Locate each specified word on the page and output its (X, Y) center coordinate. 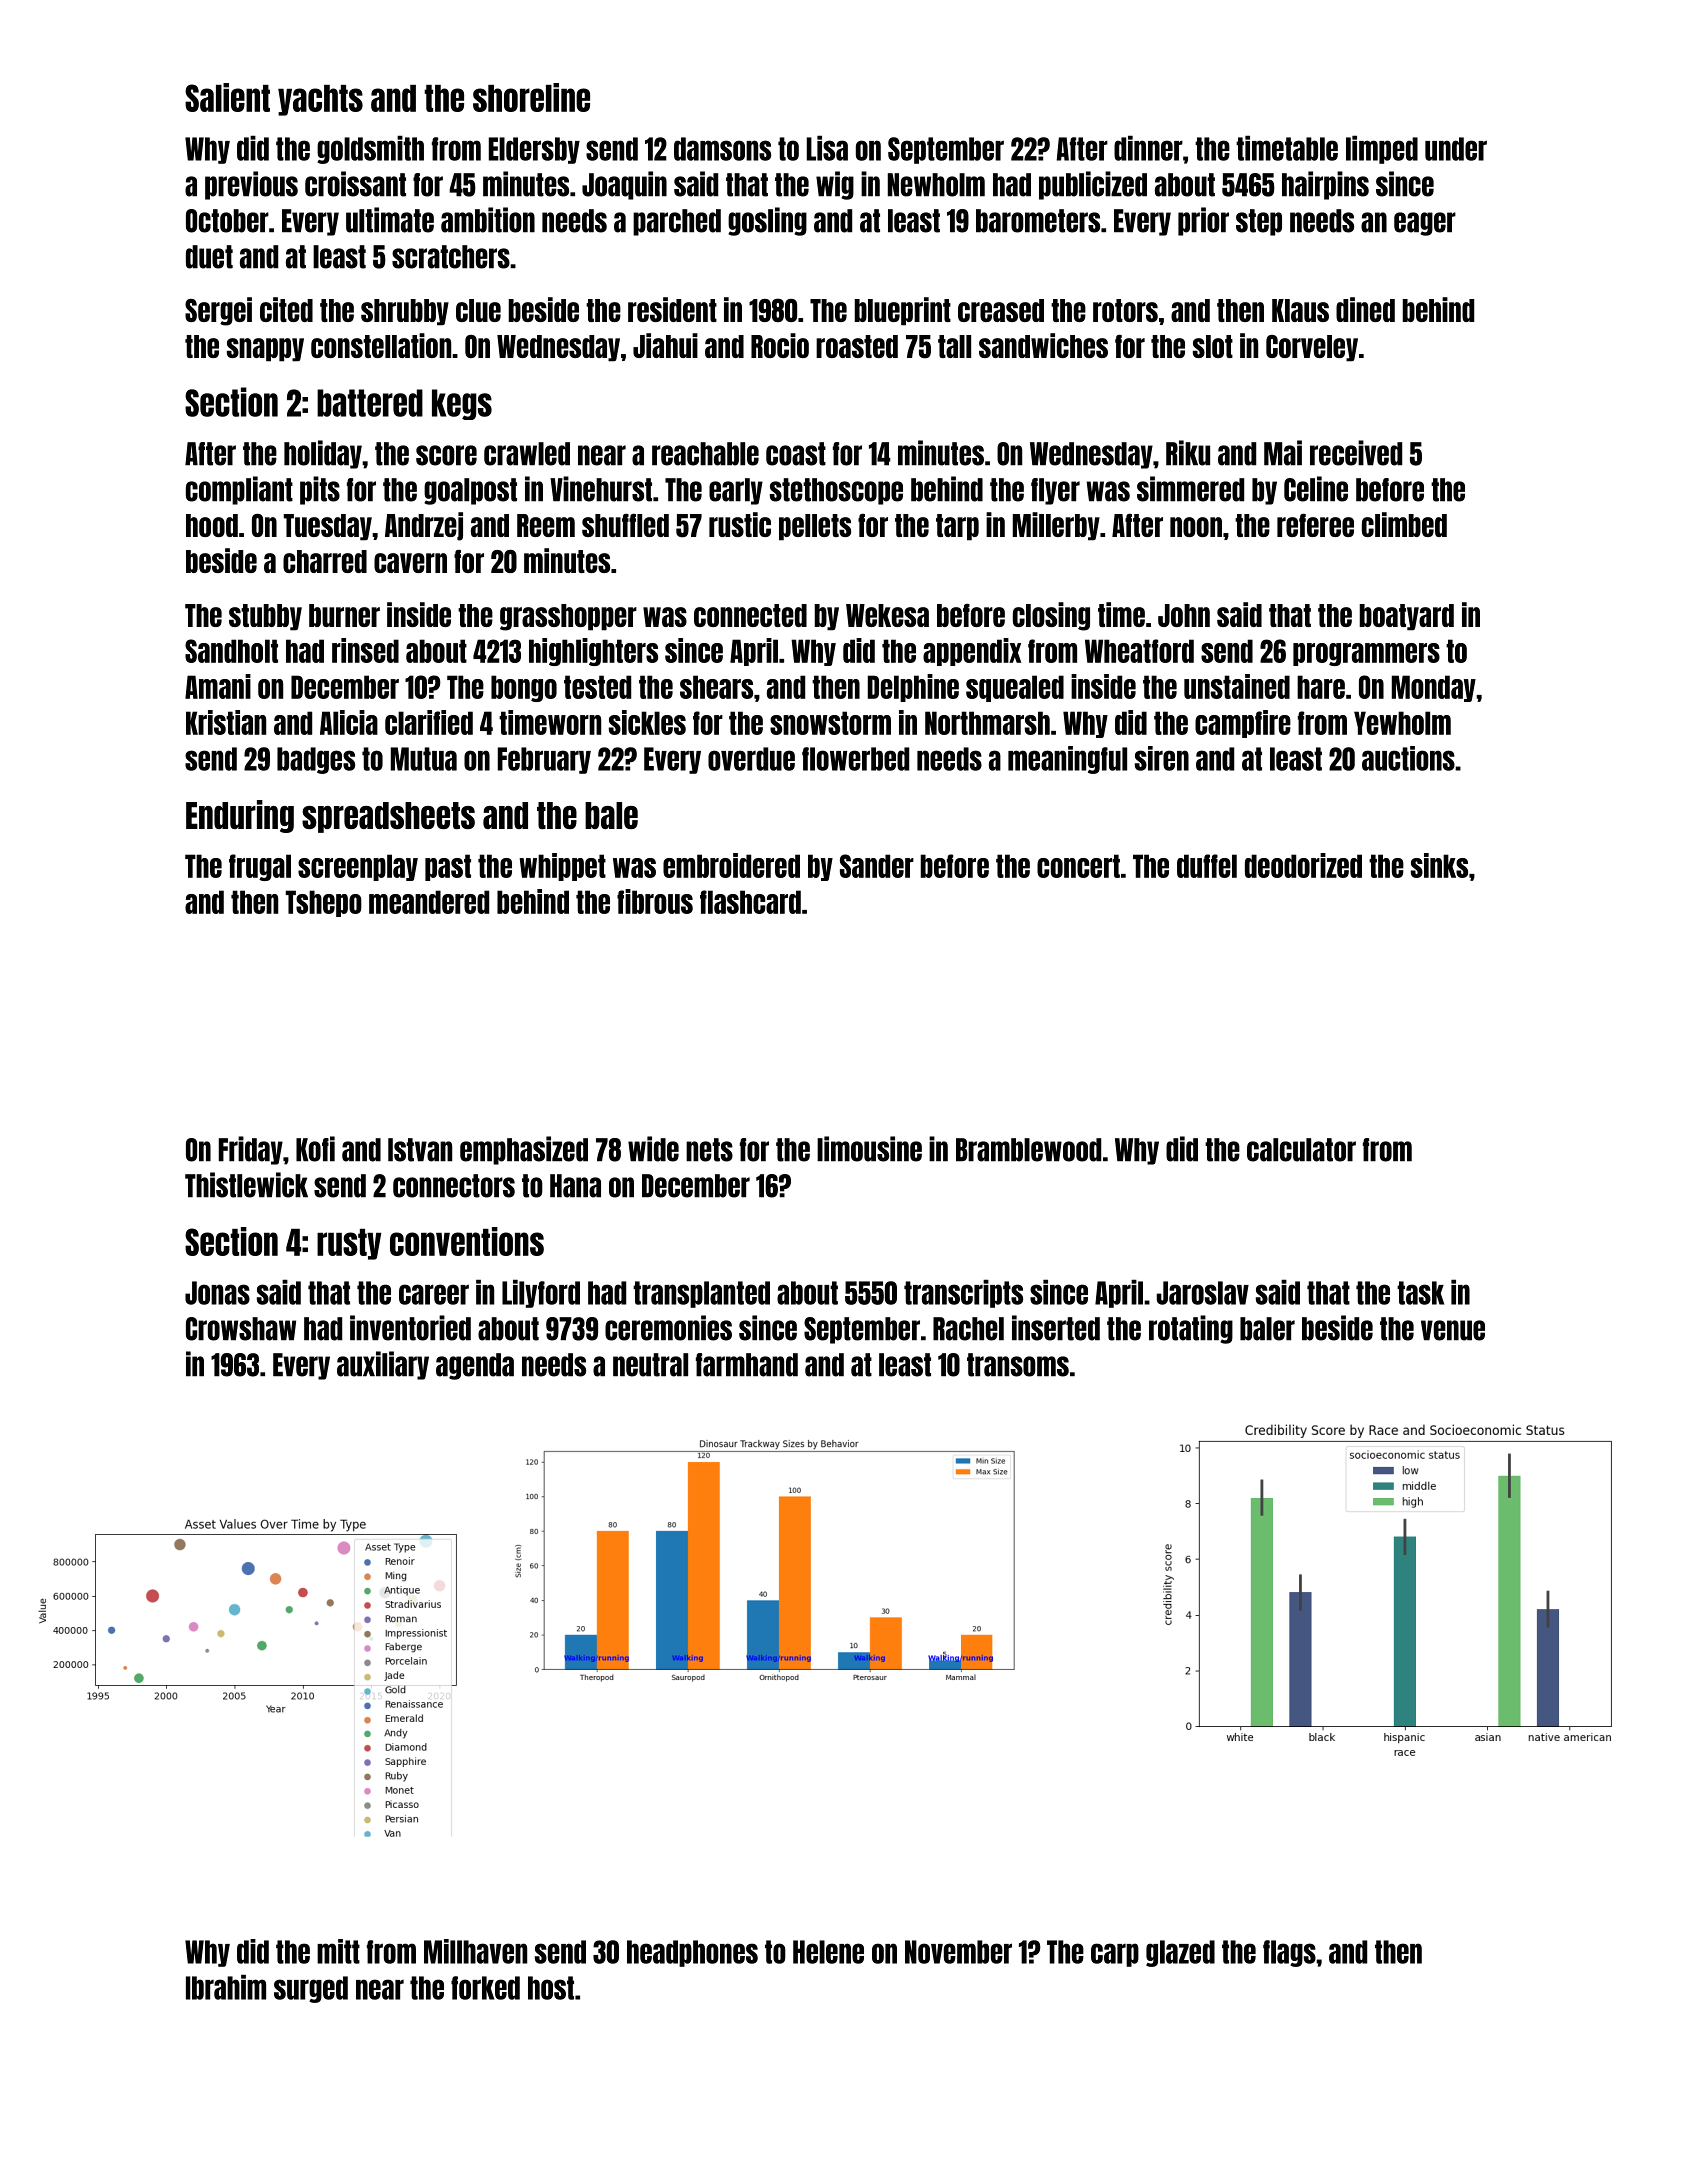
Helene (828, 1952)
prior (1203, 221)
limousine (869, 1149)
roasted (857, 346)
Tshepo (324, 903)
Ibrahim (226, 1987)
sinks (1439, 865)
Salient (227, 97)
